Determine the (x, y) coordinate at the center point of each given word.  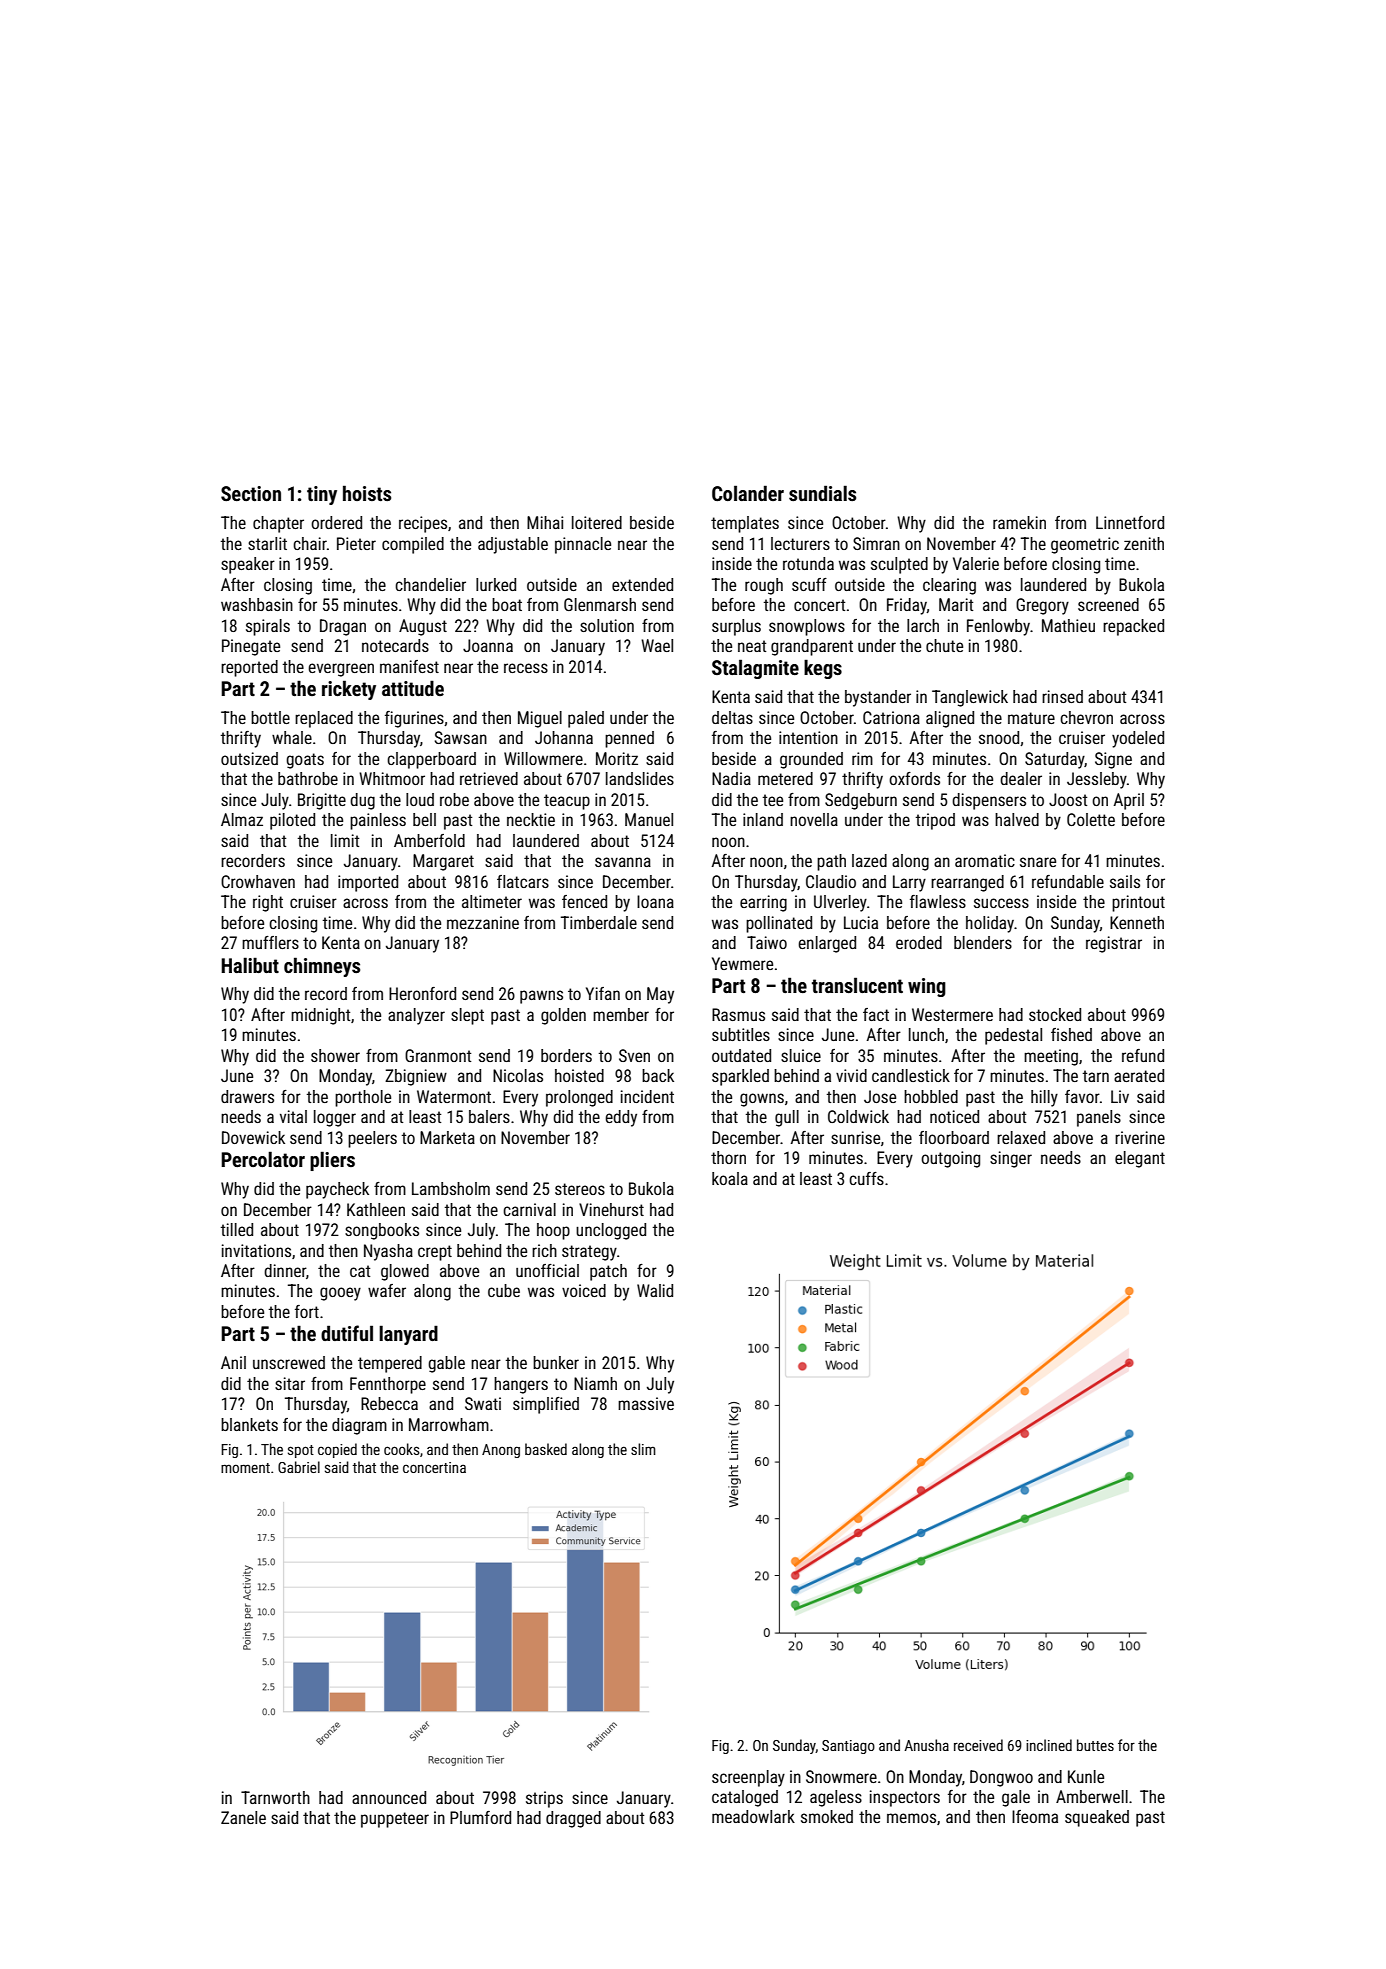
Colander (748, 493)
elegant (1140, 1159)
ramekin (1019, 522)
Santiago (848, 1747)
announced (389, 1797)
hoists (367, 493)
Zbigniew (416, 1077)
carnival (529, 1209)
